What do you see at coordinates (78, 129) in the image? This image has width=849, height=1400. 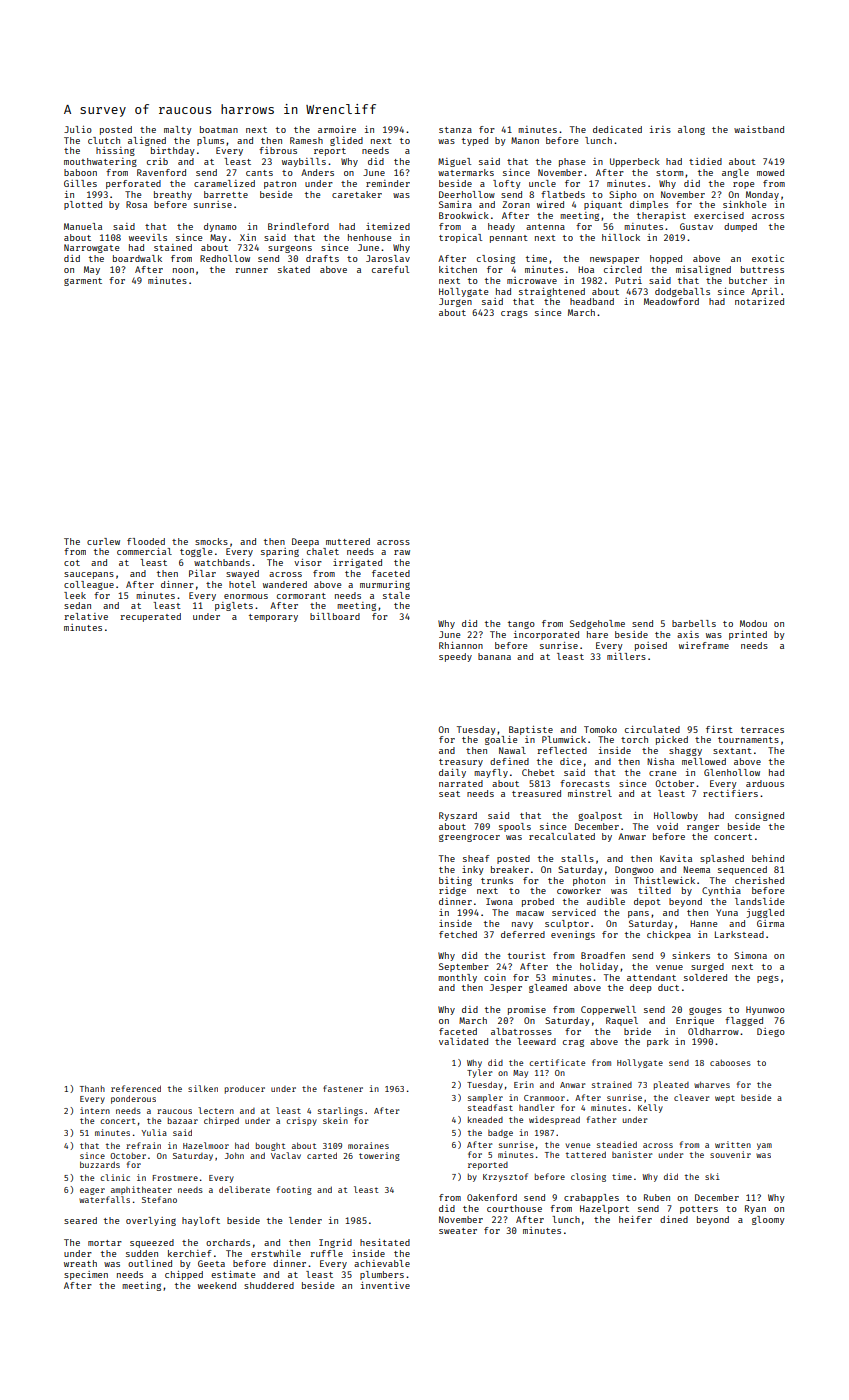 I see `Julio` at bounding box center [78, 129].
